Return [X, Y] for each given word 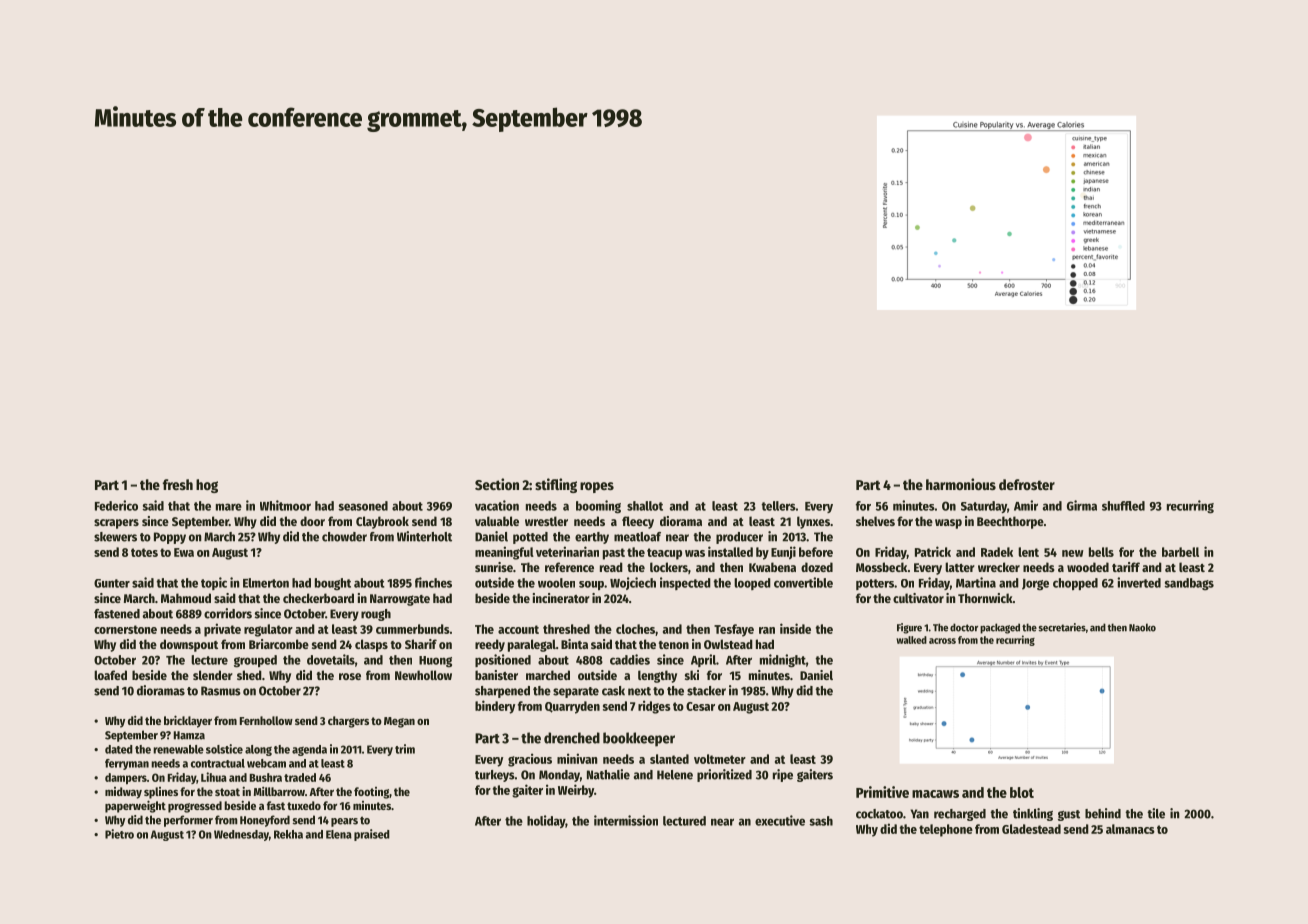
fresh [178, 484]
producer [739, 538]
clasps [371, 645]
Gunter [112, 583]
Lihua [214, 777]
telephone [946, 830]
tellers [778, 506]
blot [1022, 792]
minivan [577, 758]
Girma [1082, 505]
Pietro [119, 834]
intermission [626, 820]
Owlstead [728, 644]
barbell [1180, 552]
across [942, 641]
